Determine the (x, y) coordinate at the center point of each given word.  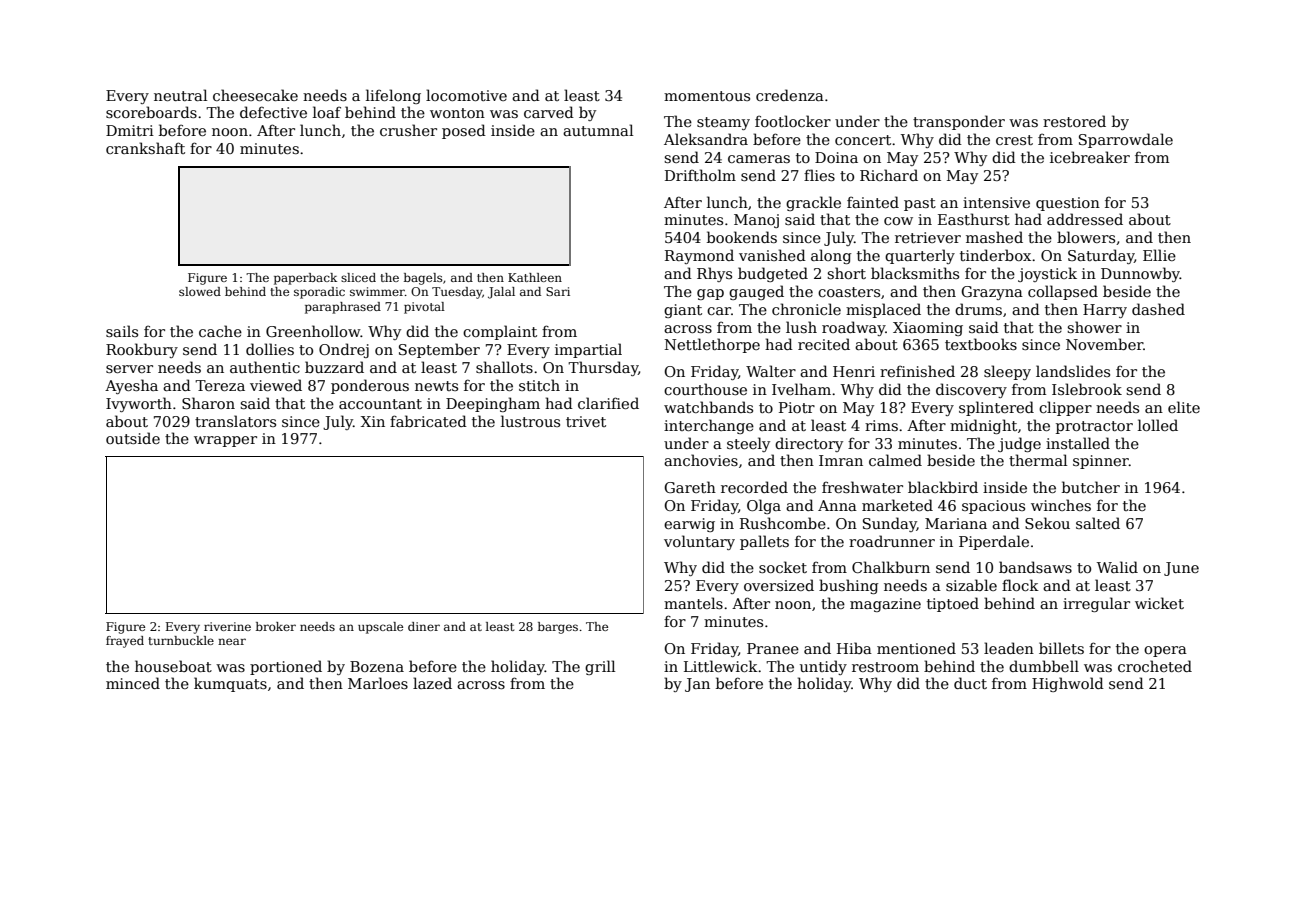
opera (1165, 651)
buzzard (334, 367)
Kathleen (535, 277)
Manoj (756, 221)
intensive (996, 202)
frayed (125, 642)
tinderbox (995, 255)
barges (558, 628)
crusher (408, 130)
